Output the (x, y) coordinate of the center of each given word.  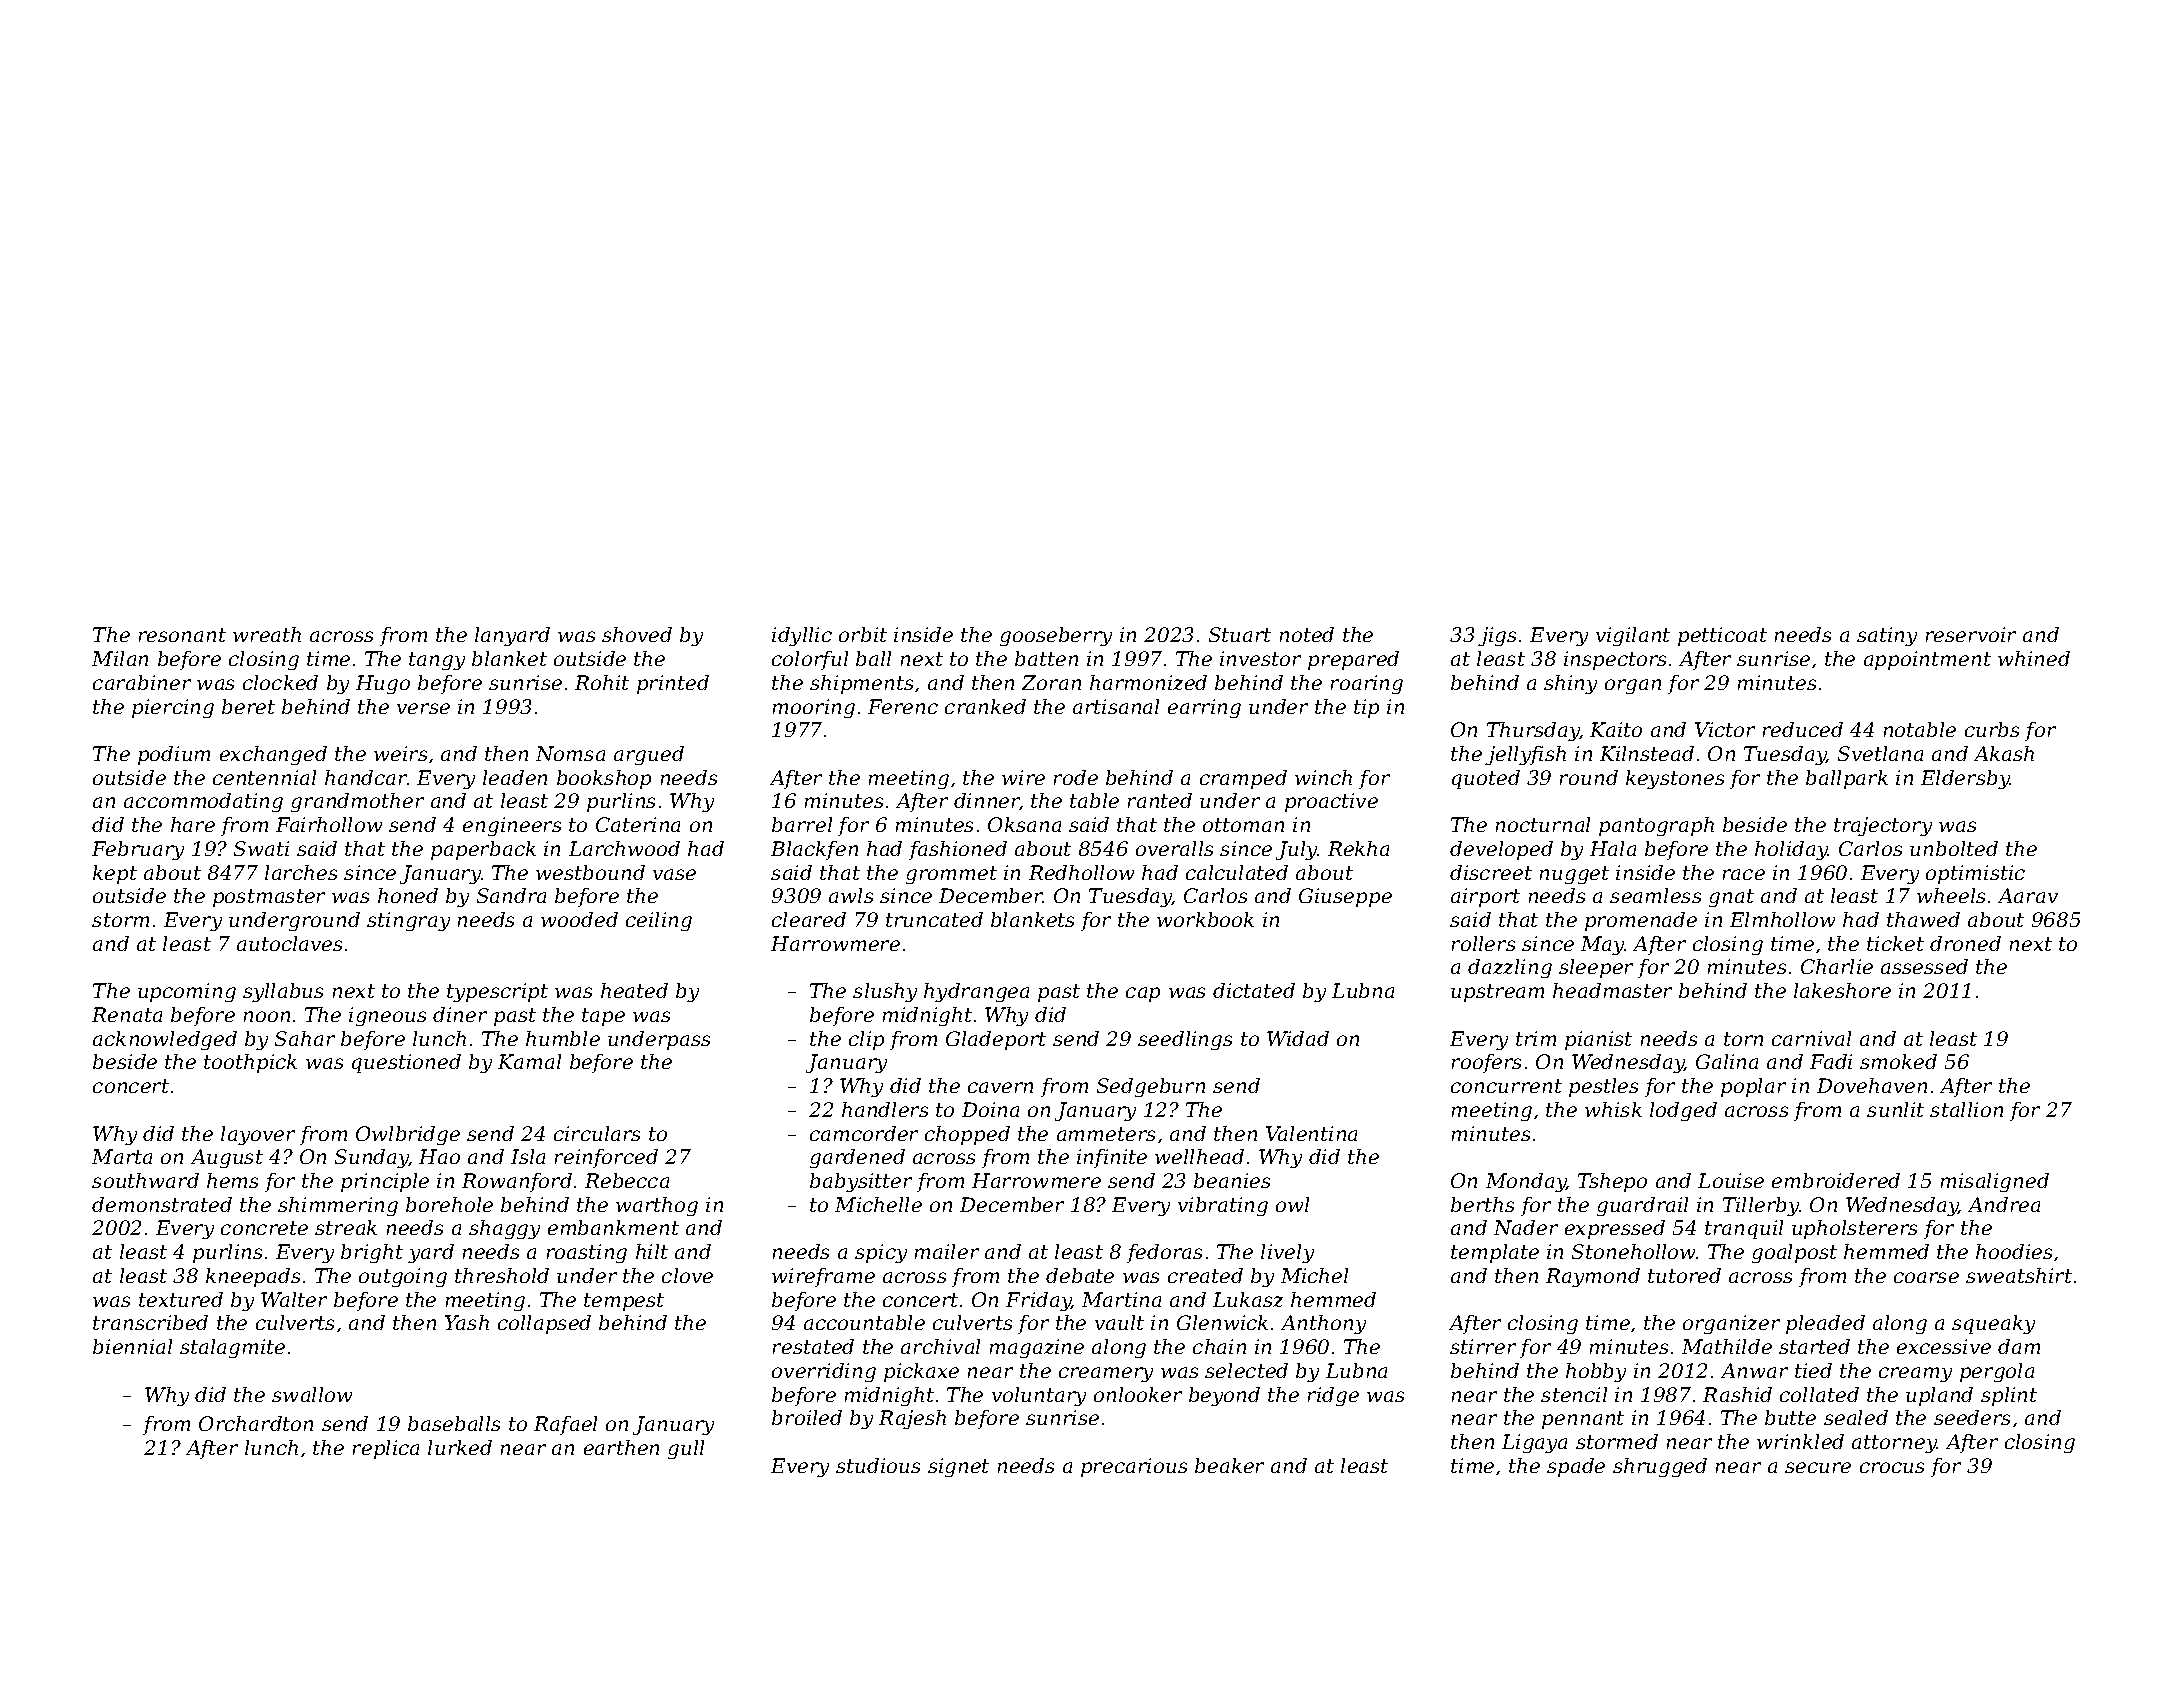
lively (1287, 1253)
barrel (802, 824)
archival (940, 1346)
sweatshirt (2019, 1275)
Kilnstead (1647, 753)
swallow (312, 1394)
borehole (449, 1204)
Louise (1731, 1180)
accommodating (203, 802)
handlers (885, 1109)
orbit (863, 634)
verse (423, 708)
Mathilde (1727, 1346)
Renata (127, 1014)
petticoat (1722, 636)
